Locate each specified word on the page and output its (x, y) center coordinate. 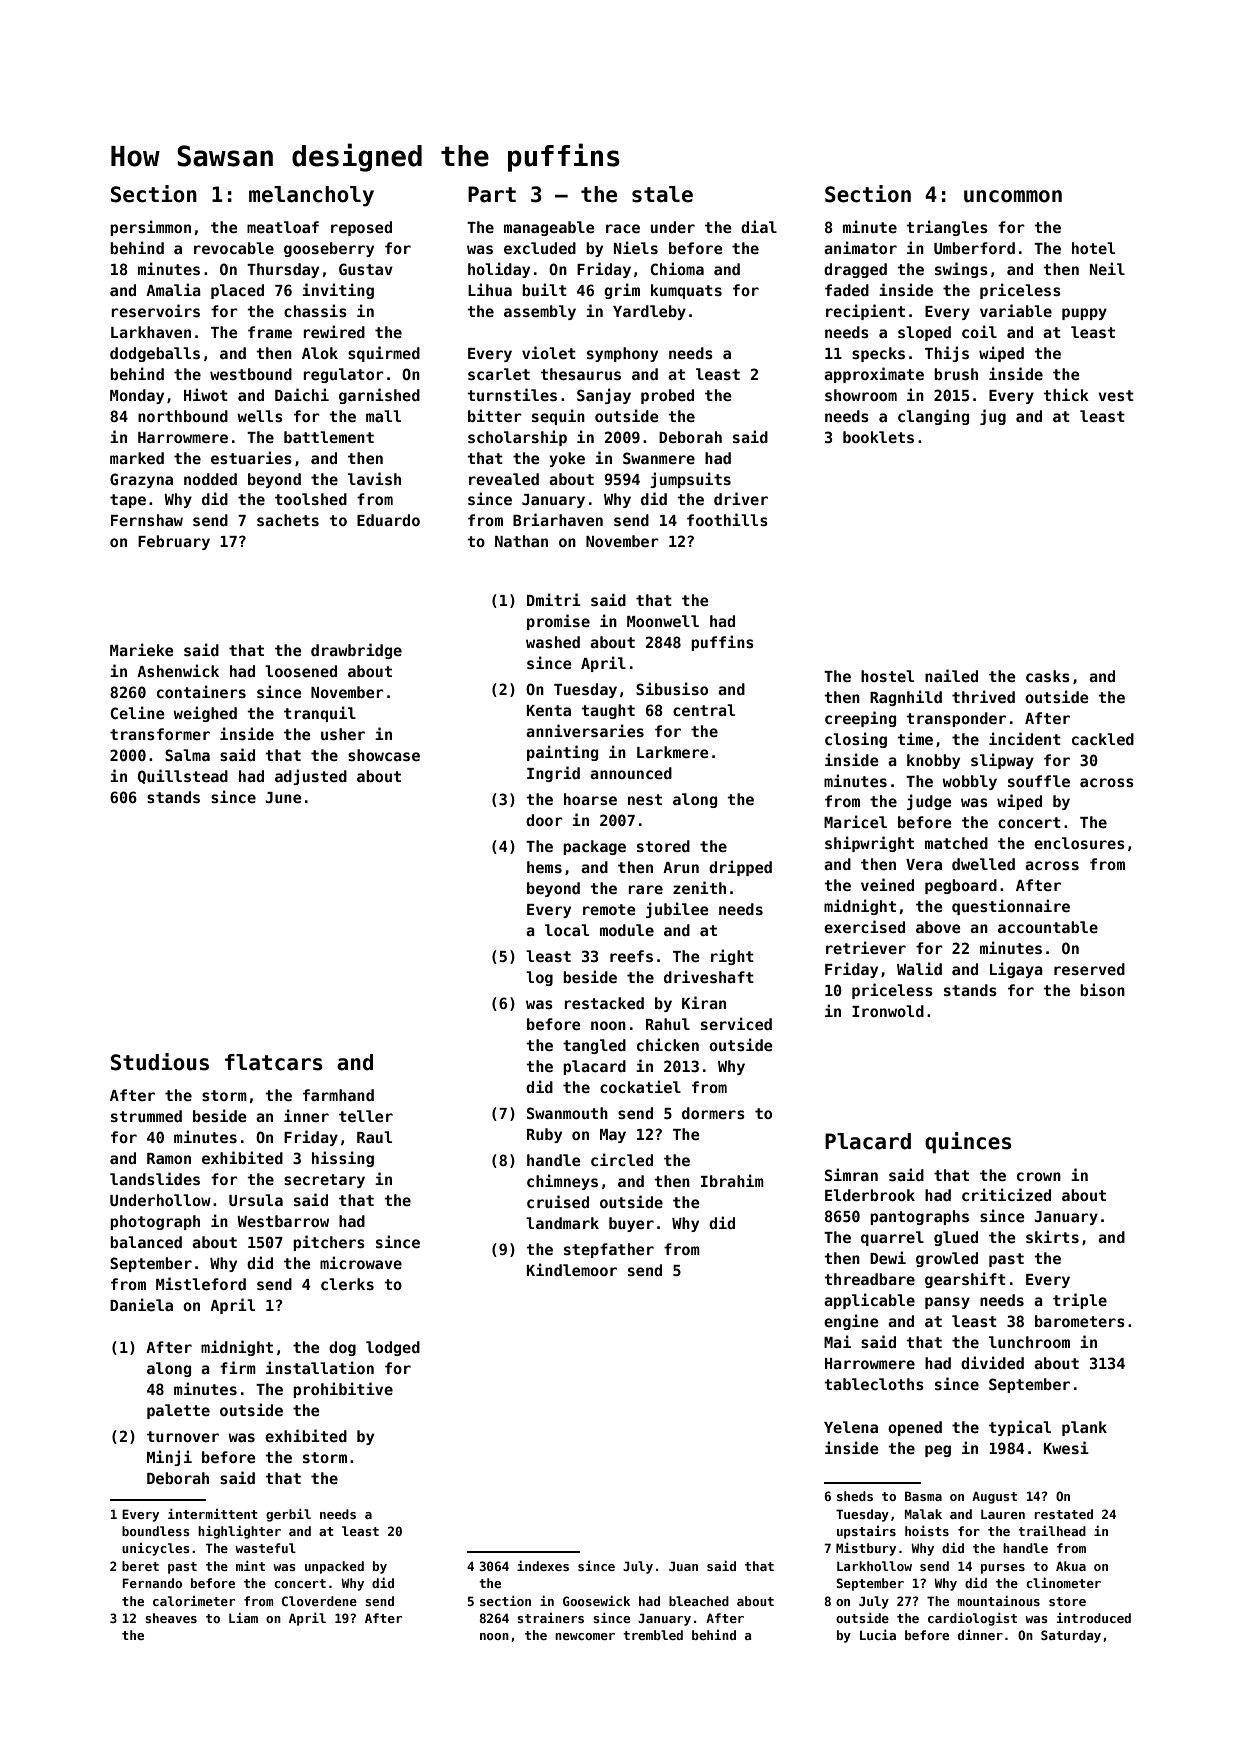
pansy (947, 1303)
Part (492, 194)
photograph (155, 1222)
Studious (160, 1062)
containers (201, 691)
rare (645, 889)
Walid (919, 968)
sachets (288, 520)
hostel (887, 676)
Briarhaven (558, 519)
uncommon (1013, 196)
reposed (361, 228)
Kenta (549, 710)
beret (140, 1566)
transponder (956, 719)
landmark (562, 1223)
